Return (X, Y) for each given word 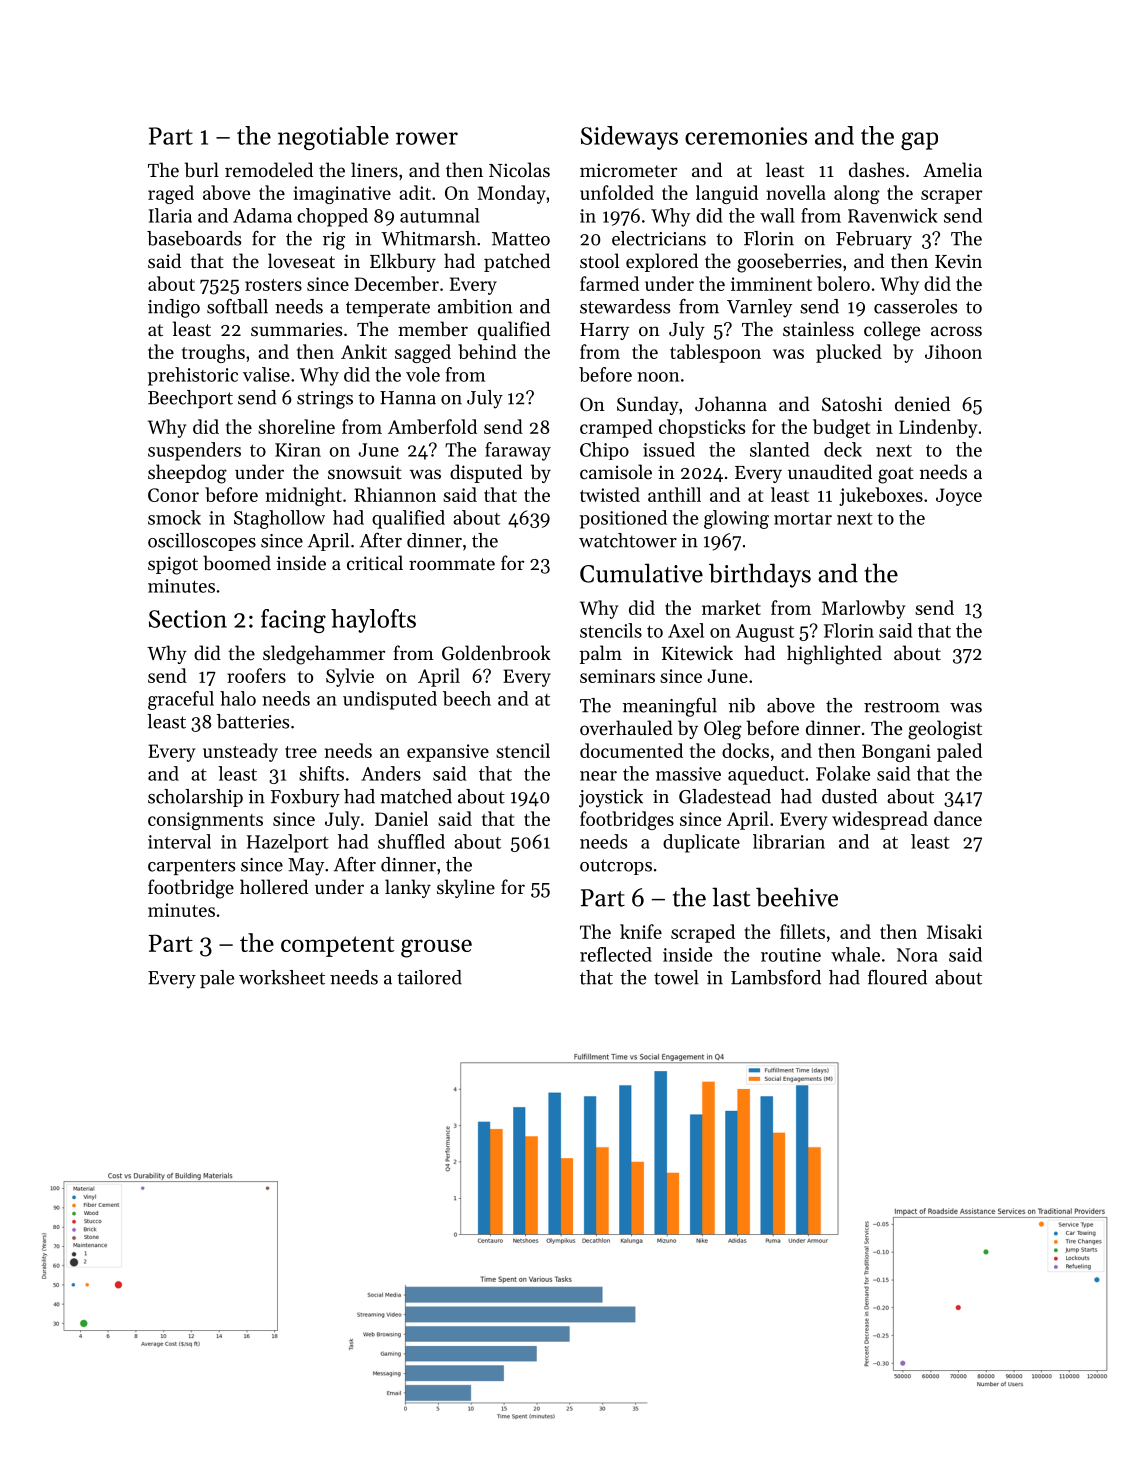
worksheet (282, 977)
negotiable (333, 138)
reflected (616, 954)
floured (897, 977)
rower (427, 138)
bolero (843, 283)
